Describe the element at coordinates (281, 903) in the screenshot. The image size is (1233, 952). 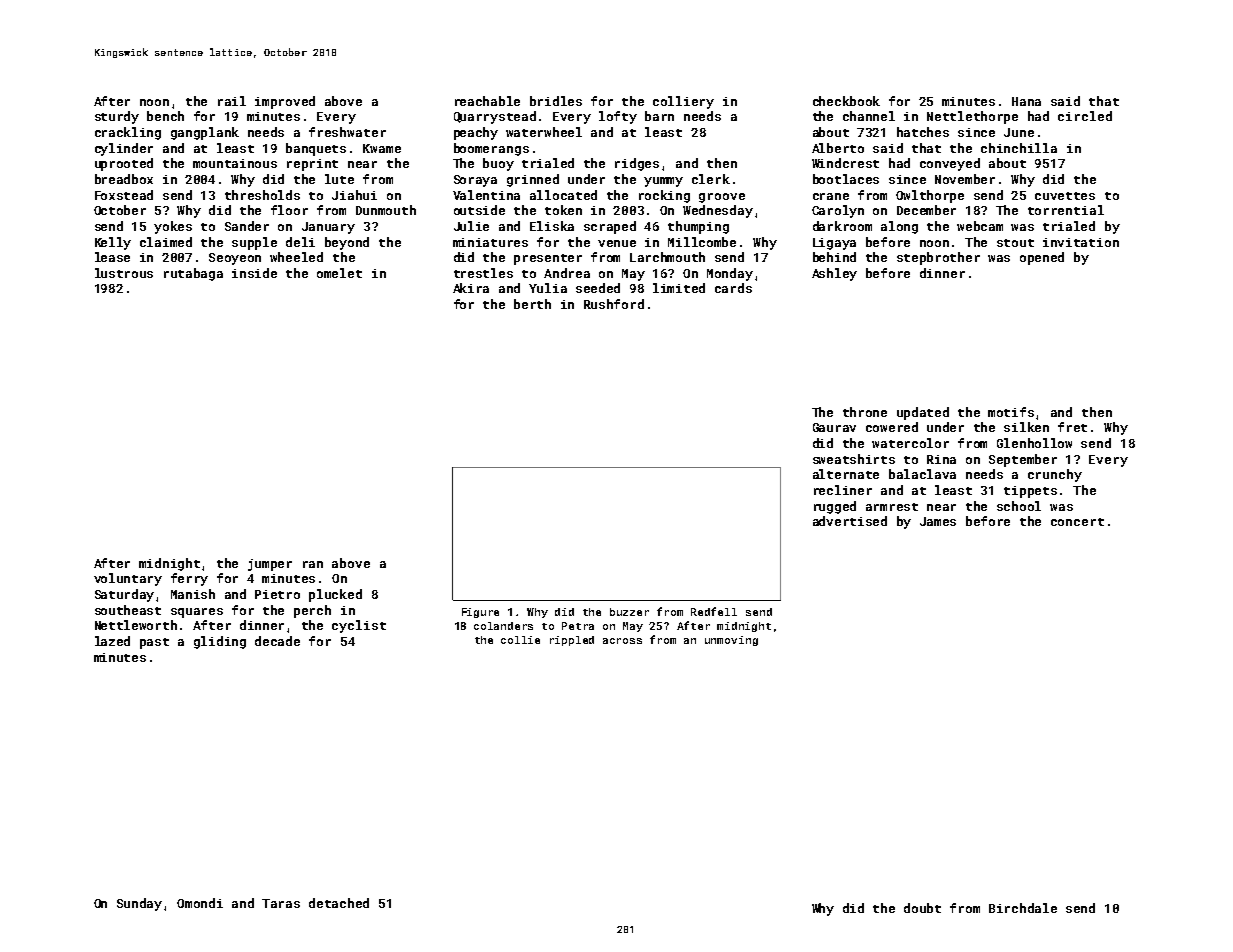
I see `Taras` at that location.
